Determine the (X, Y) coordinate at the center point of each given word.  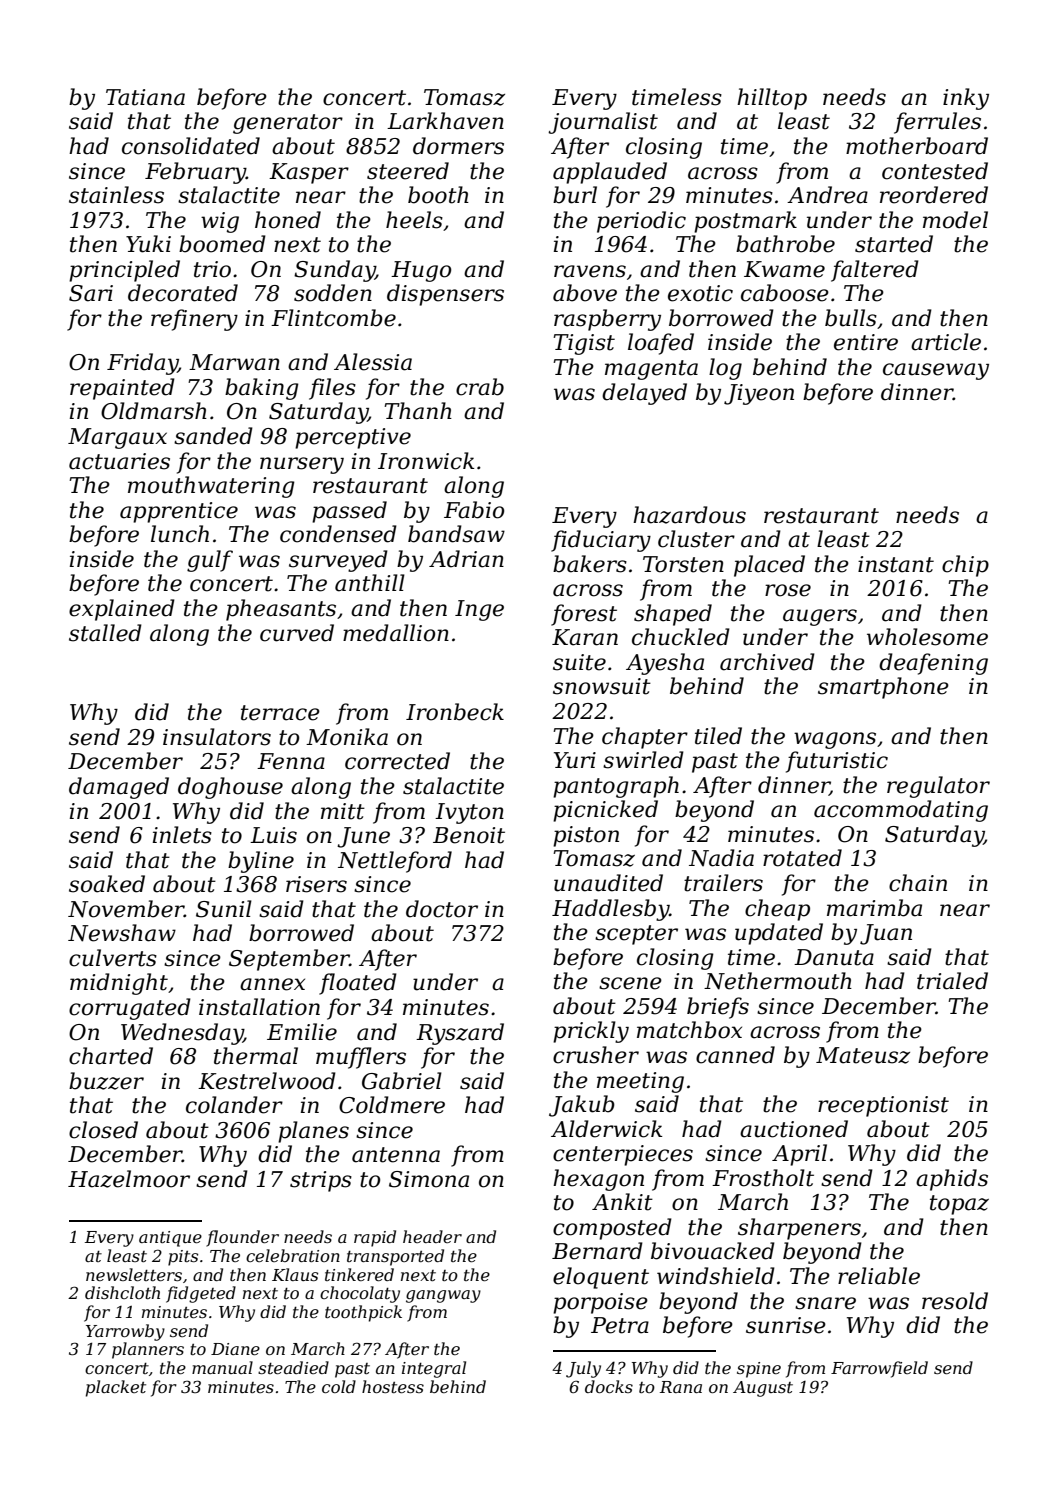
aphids (952, 1180)
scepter (636, 935)
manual (222, 1367)
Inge (479, 610)
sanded (213, 436)
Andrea (827, 195)
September (289, 960)
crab (480, 387)
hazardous (689, 515)
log (725, 369)
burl (575, 195)
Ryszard (460, 1034)
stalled (105, 633)
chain (918, 883)
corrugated (130, 1009)
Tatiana (145, 97)
